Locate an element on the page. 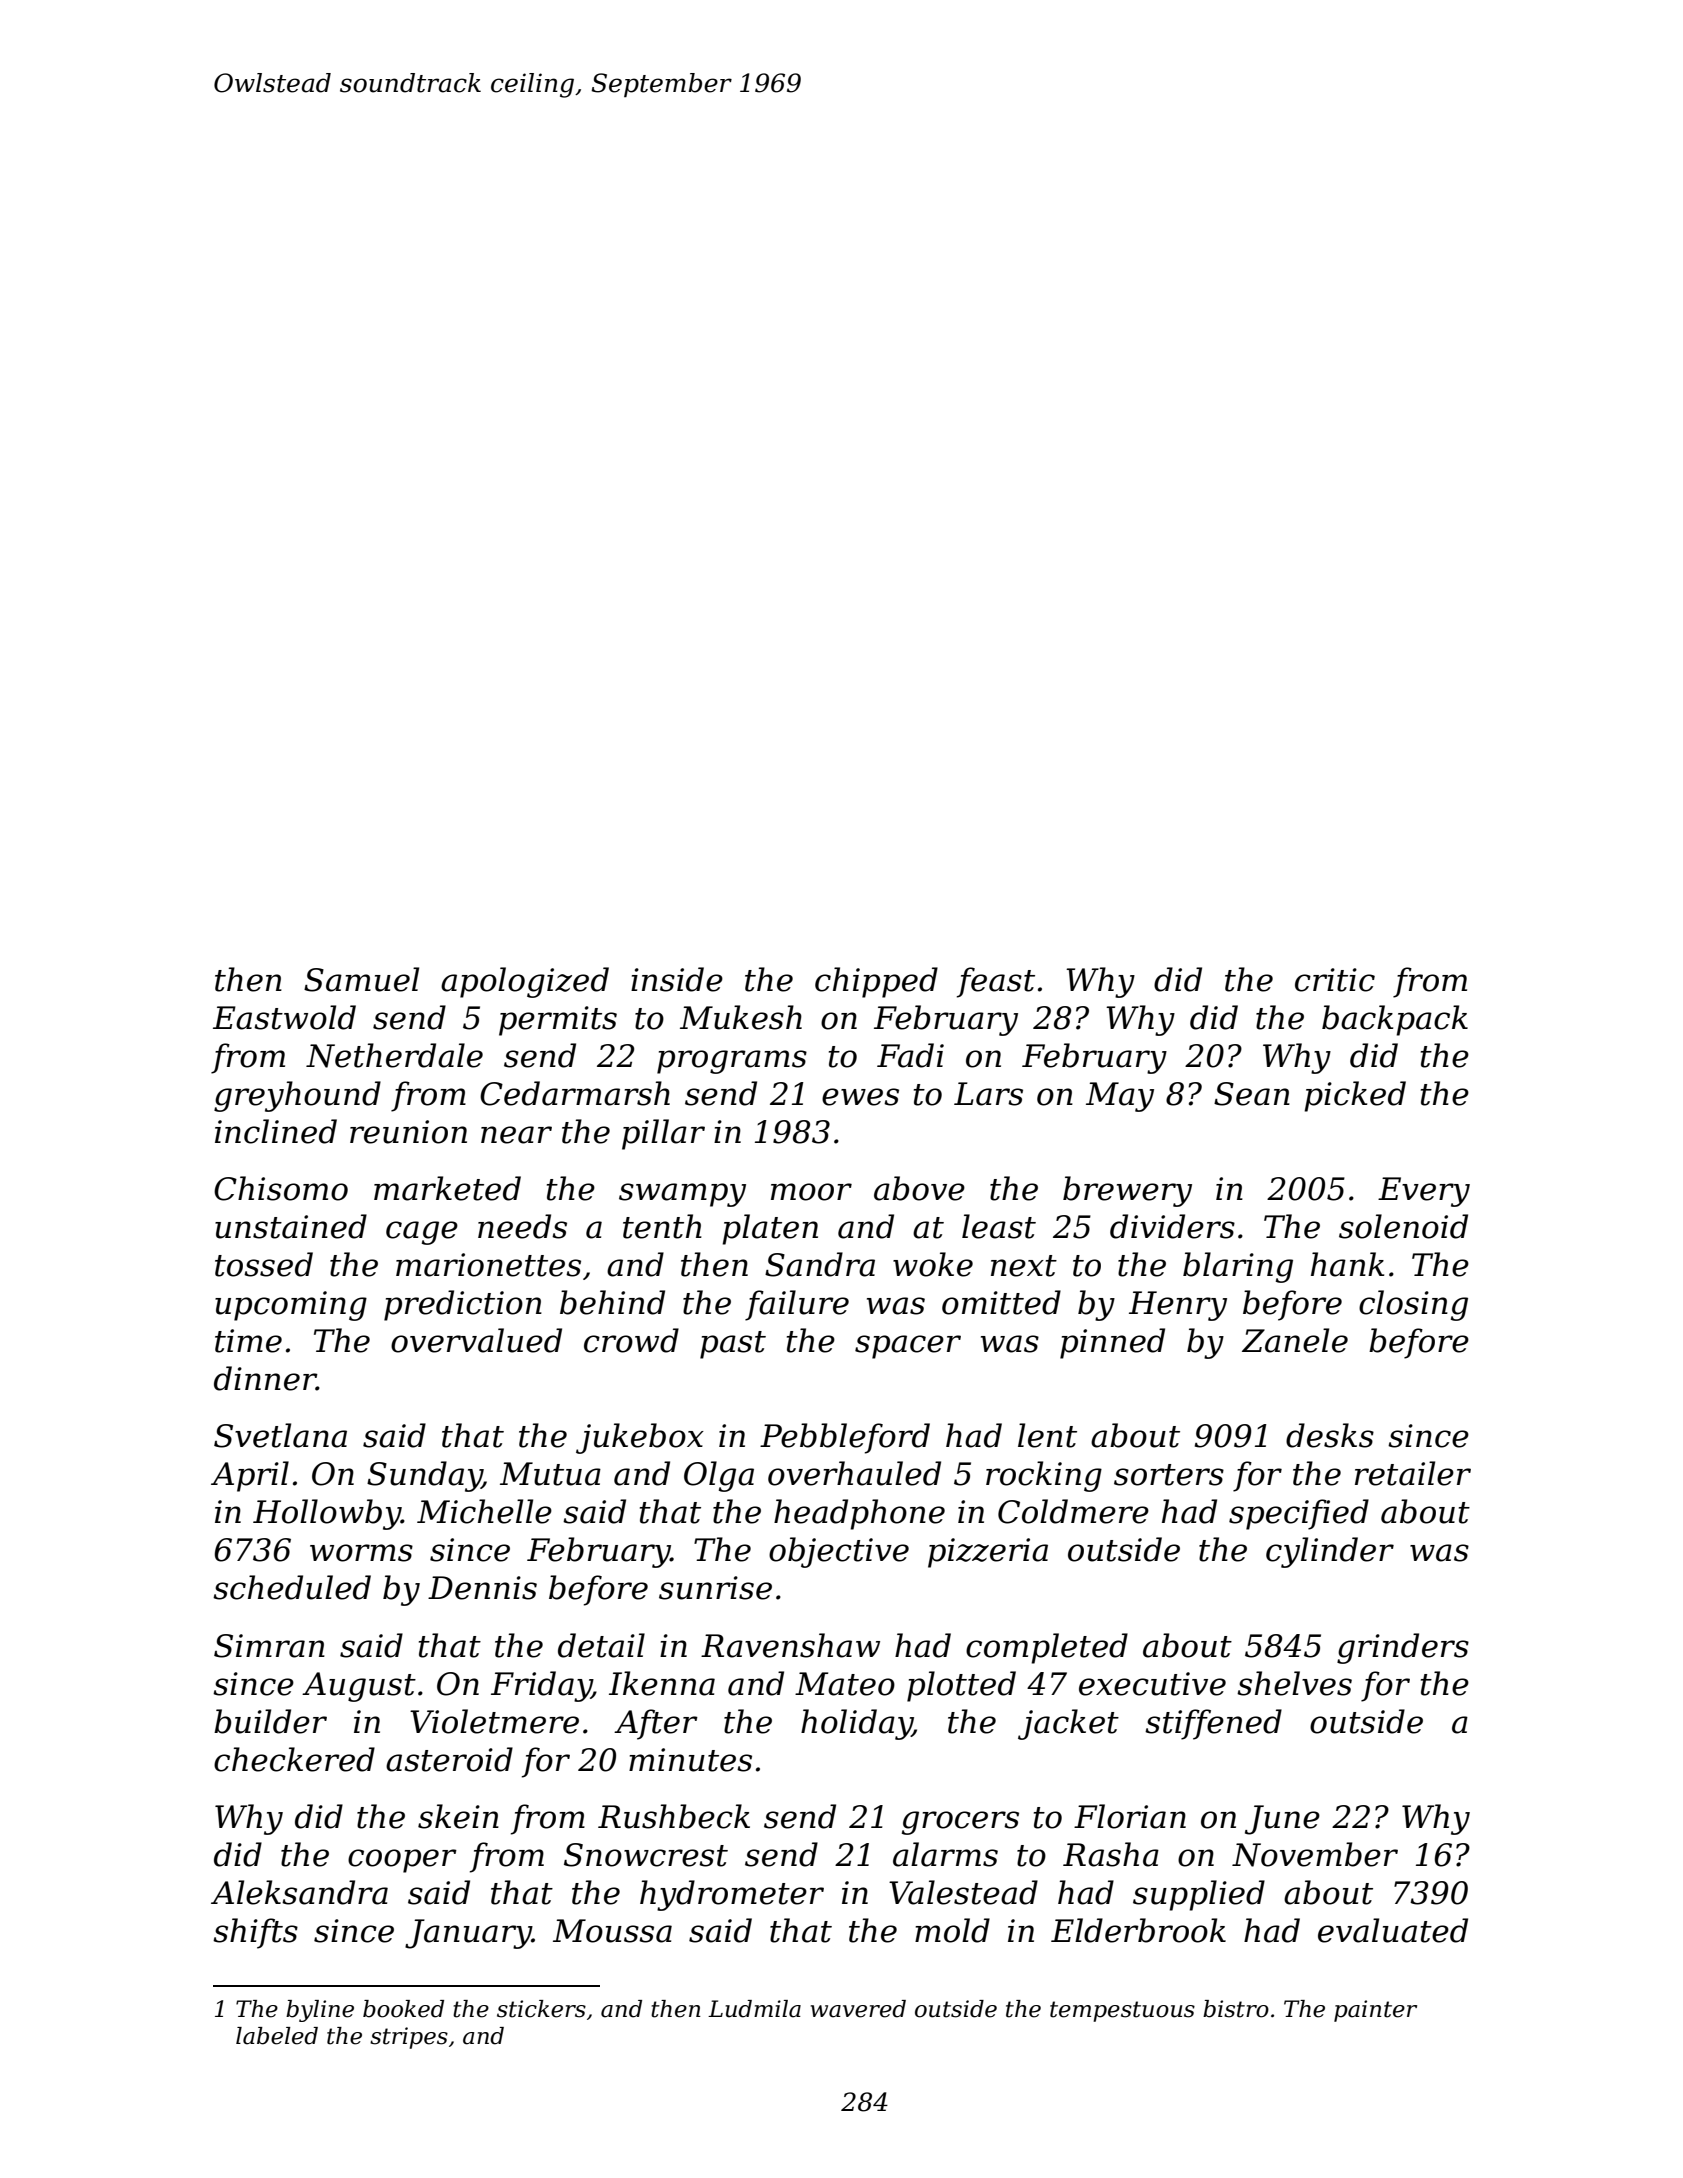  labeled is located at coordinates (277, 2036).
